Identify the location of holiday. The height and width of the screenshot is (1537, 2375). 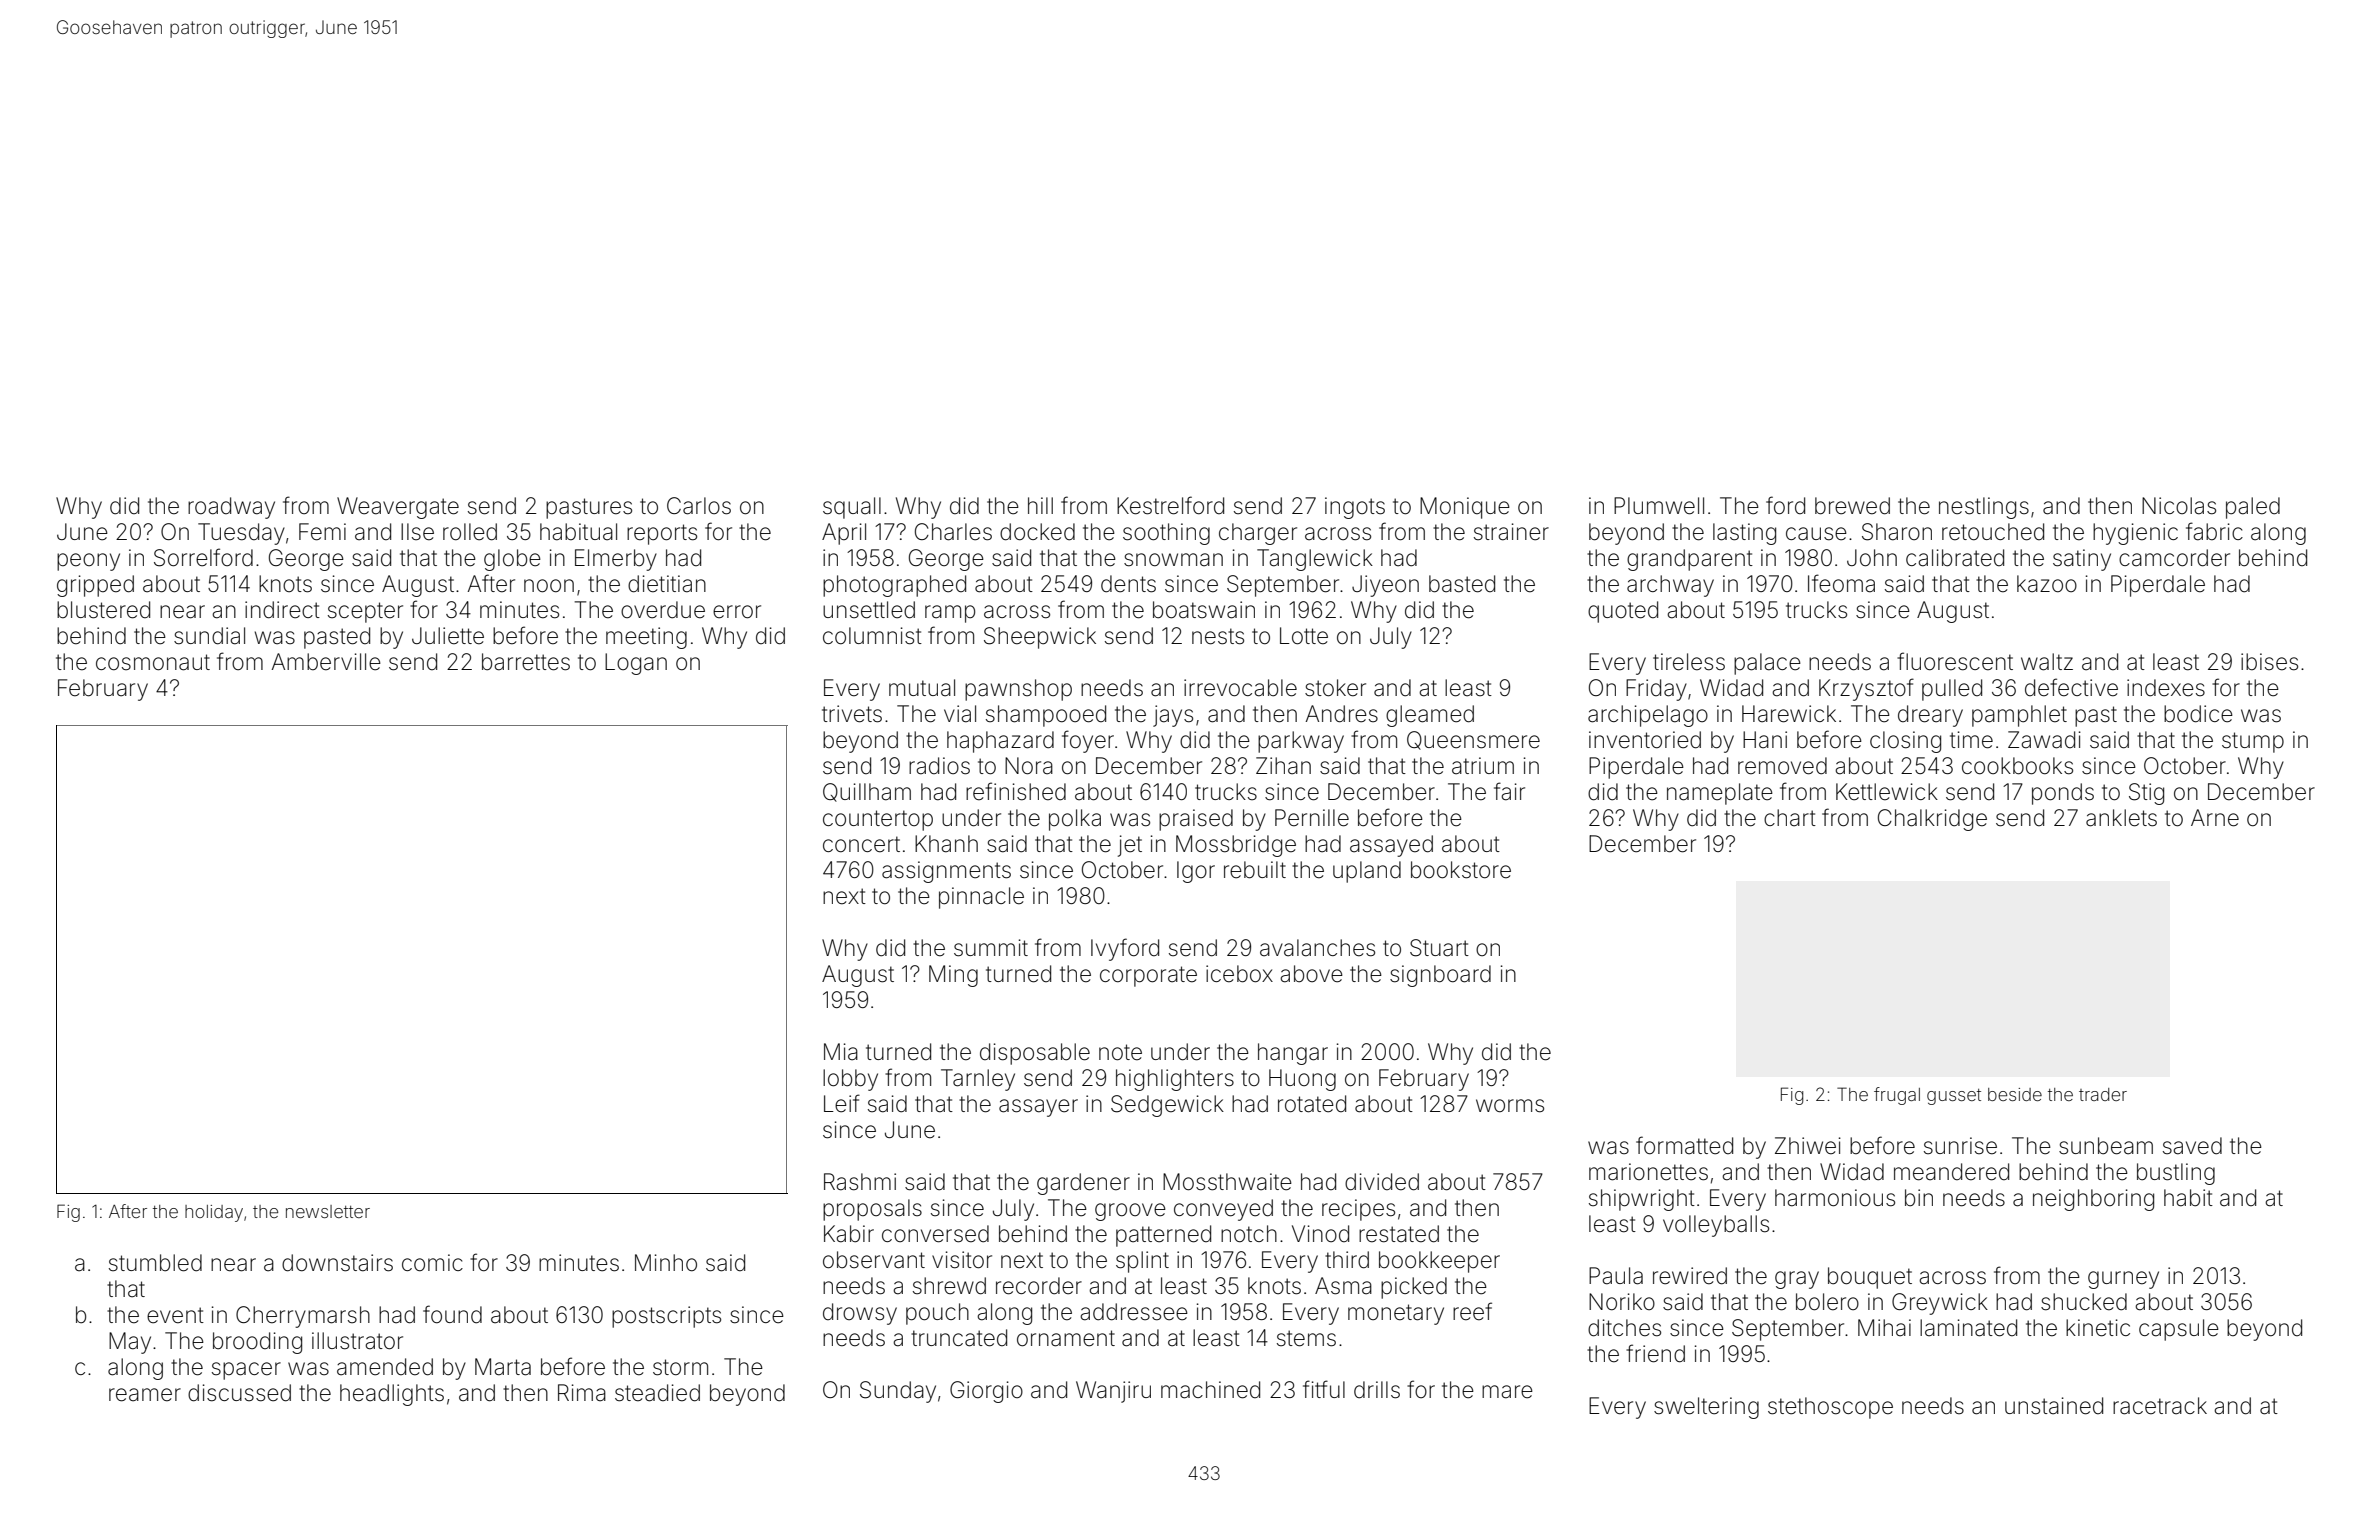
(214, 1213).
